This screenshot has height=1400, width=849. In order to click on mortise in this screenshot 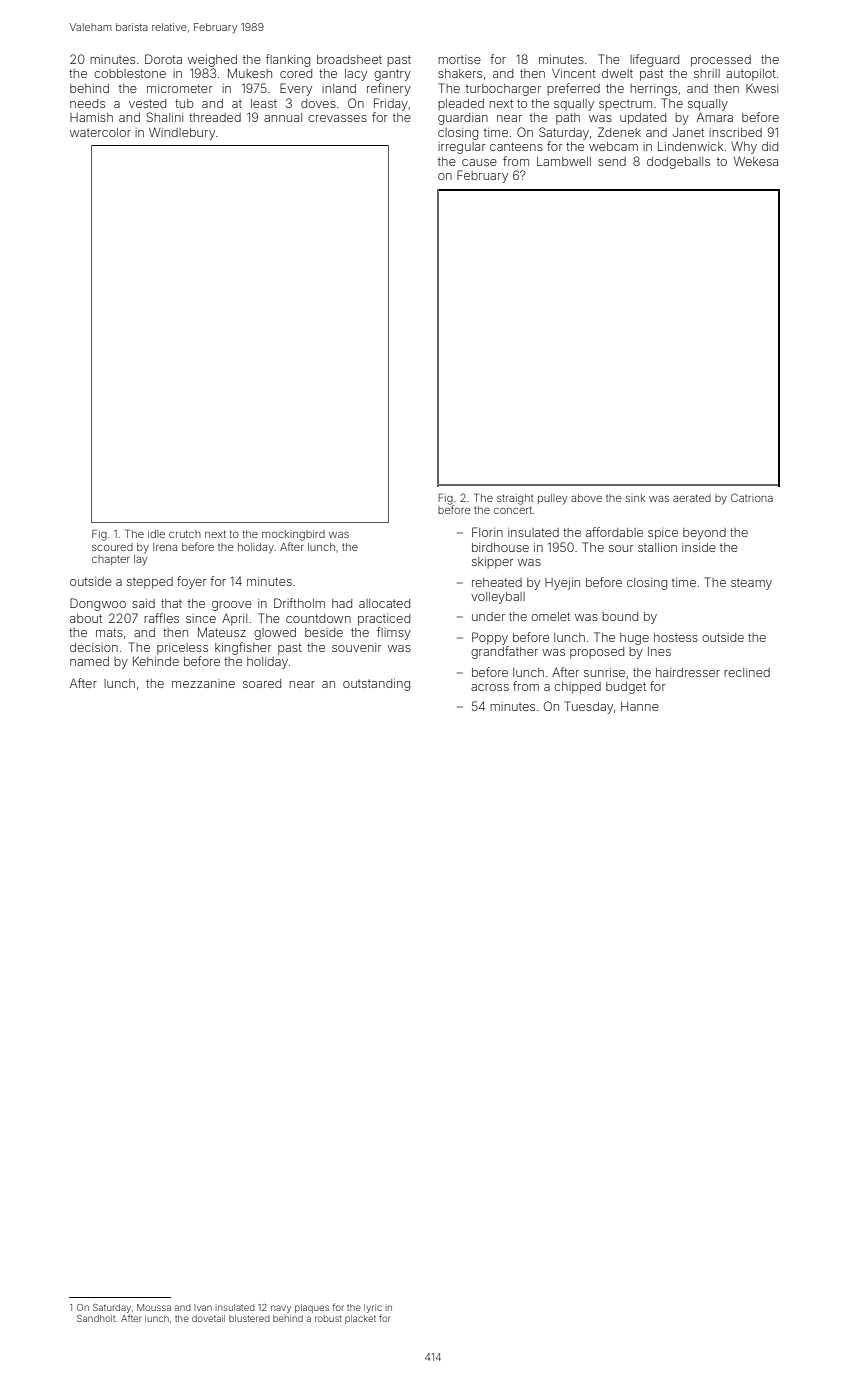, I will do `click(459, 59)`.
